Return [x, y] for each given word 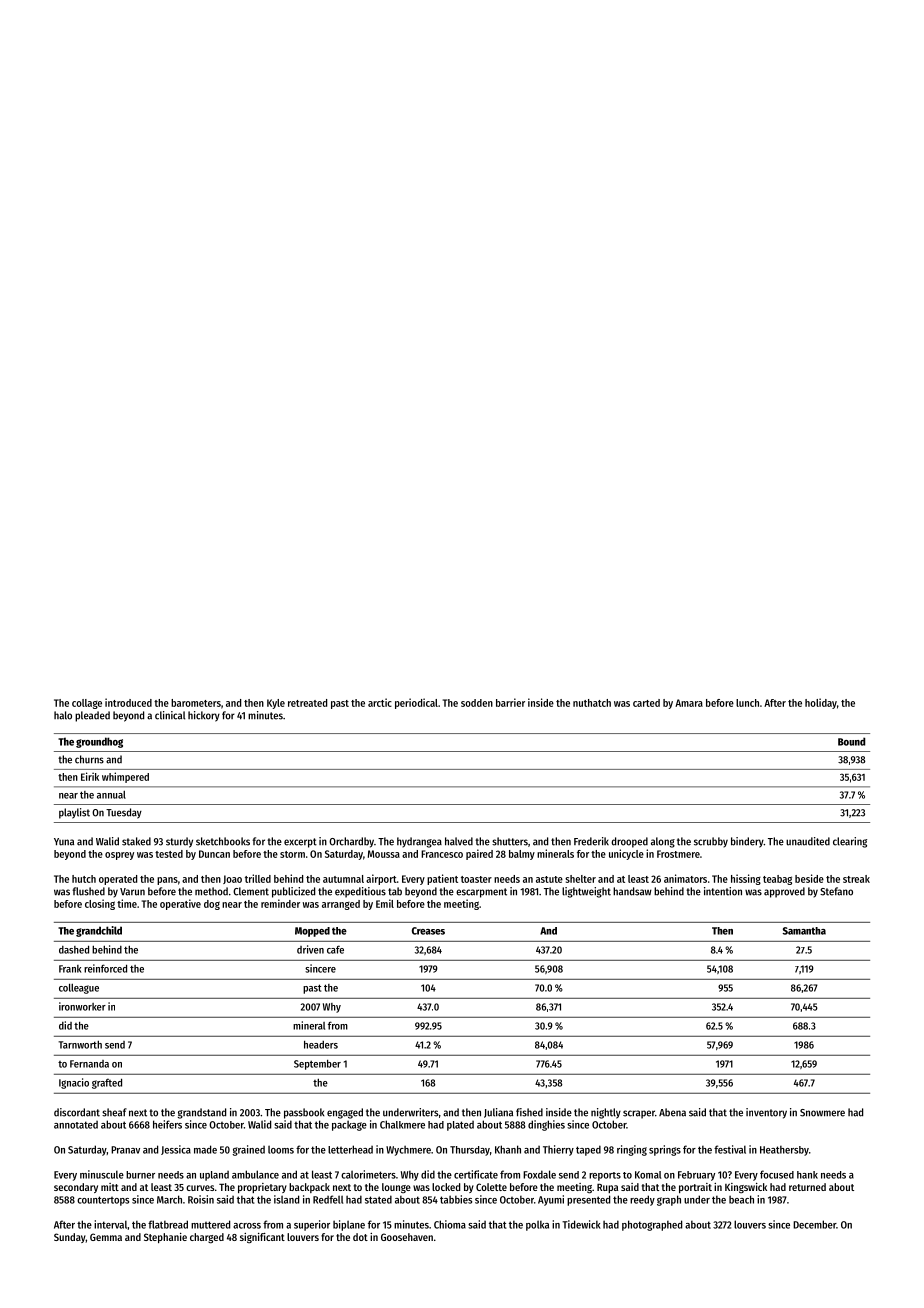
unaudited [808, 841]
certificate [476, 1174]
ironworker [82, 1006]
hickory [204, 716]
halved [459, 841]
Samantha [804, 931]
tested [169, 854]
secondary [76, 1188]
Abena [672, 1112]
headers [321, 1045]
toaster [476, 879]
